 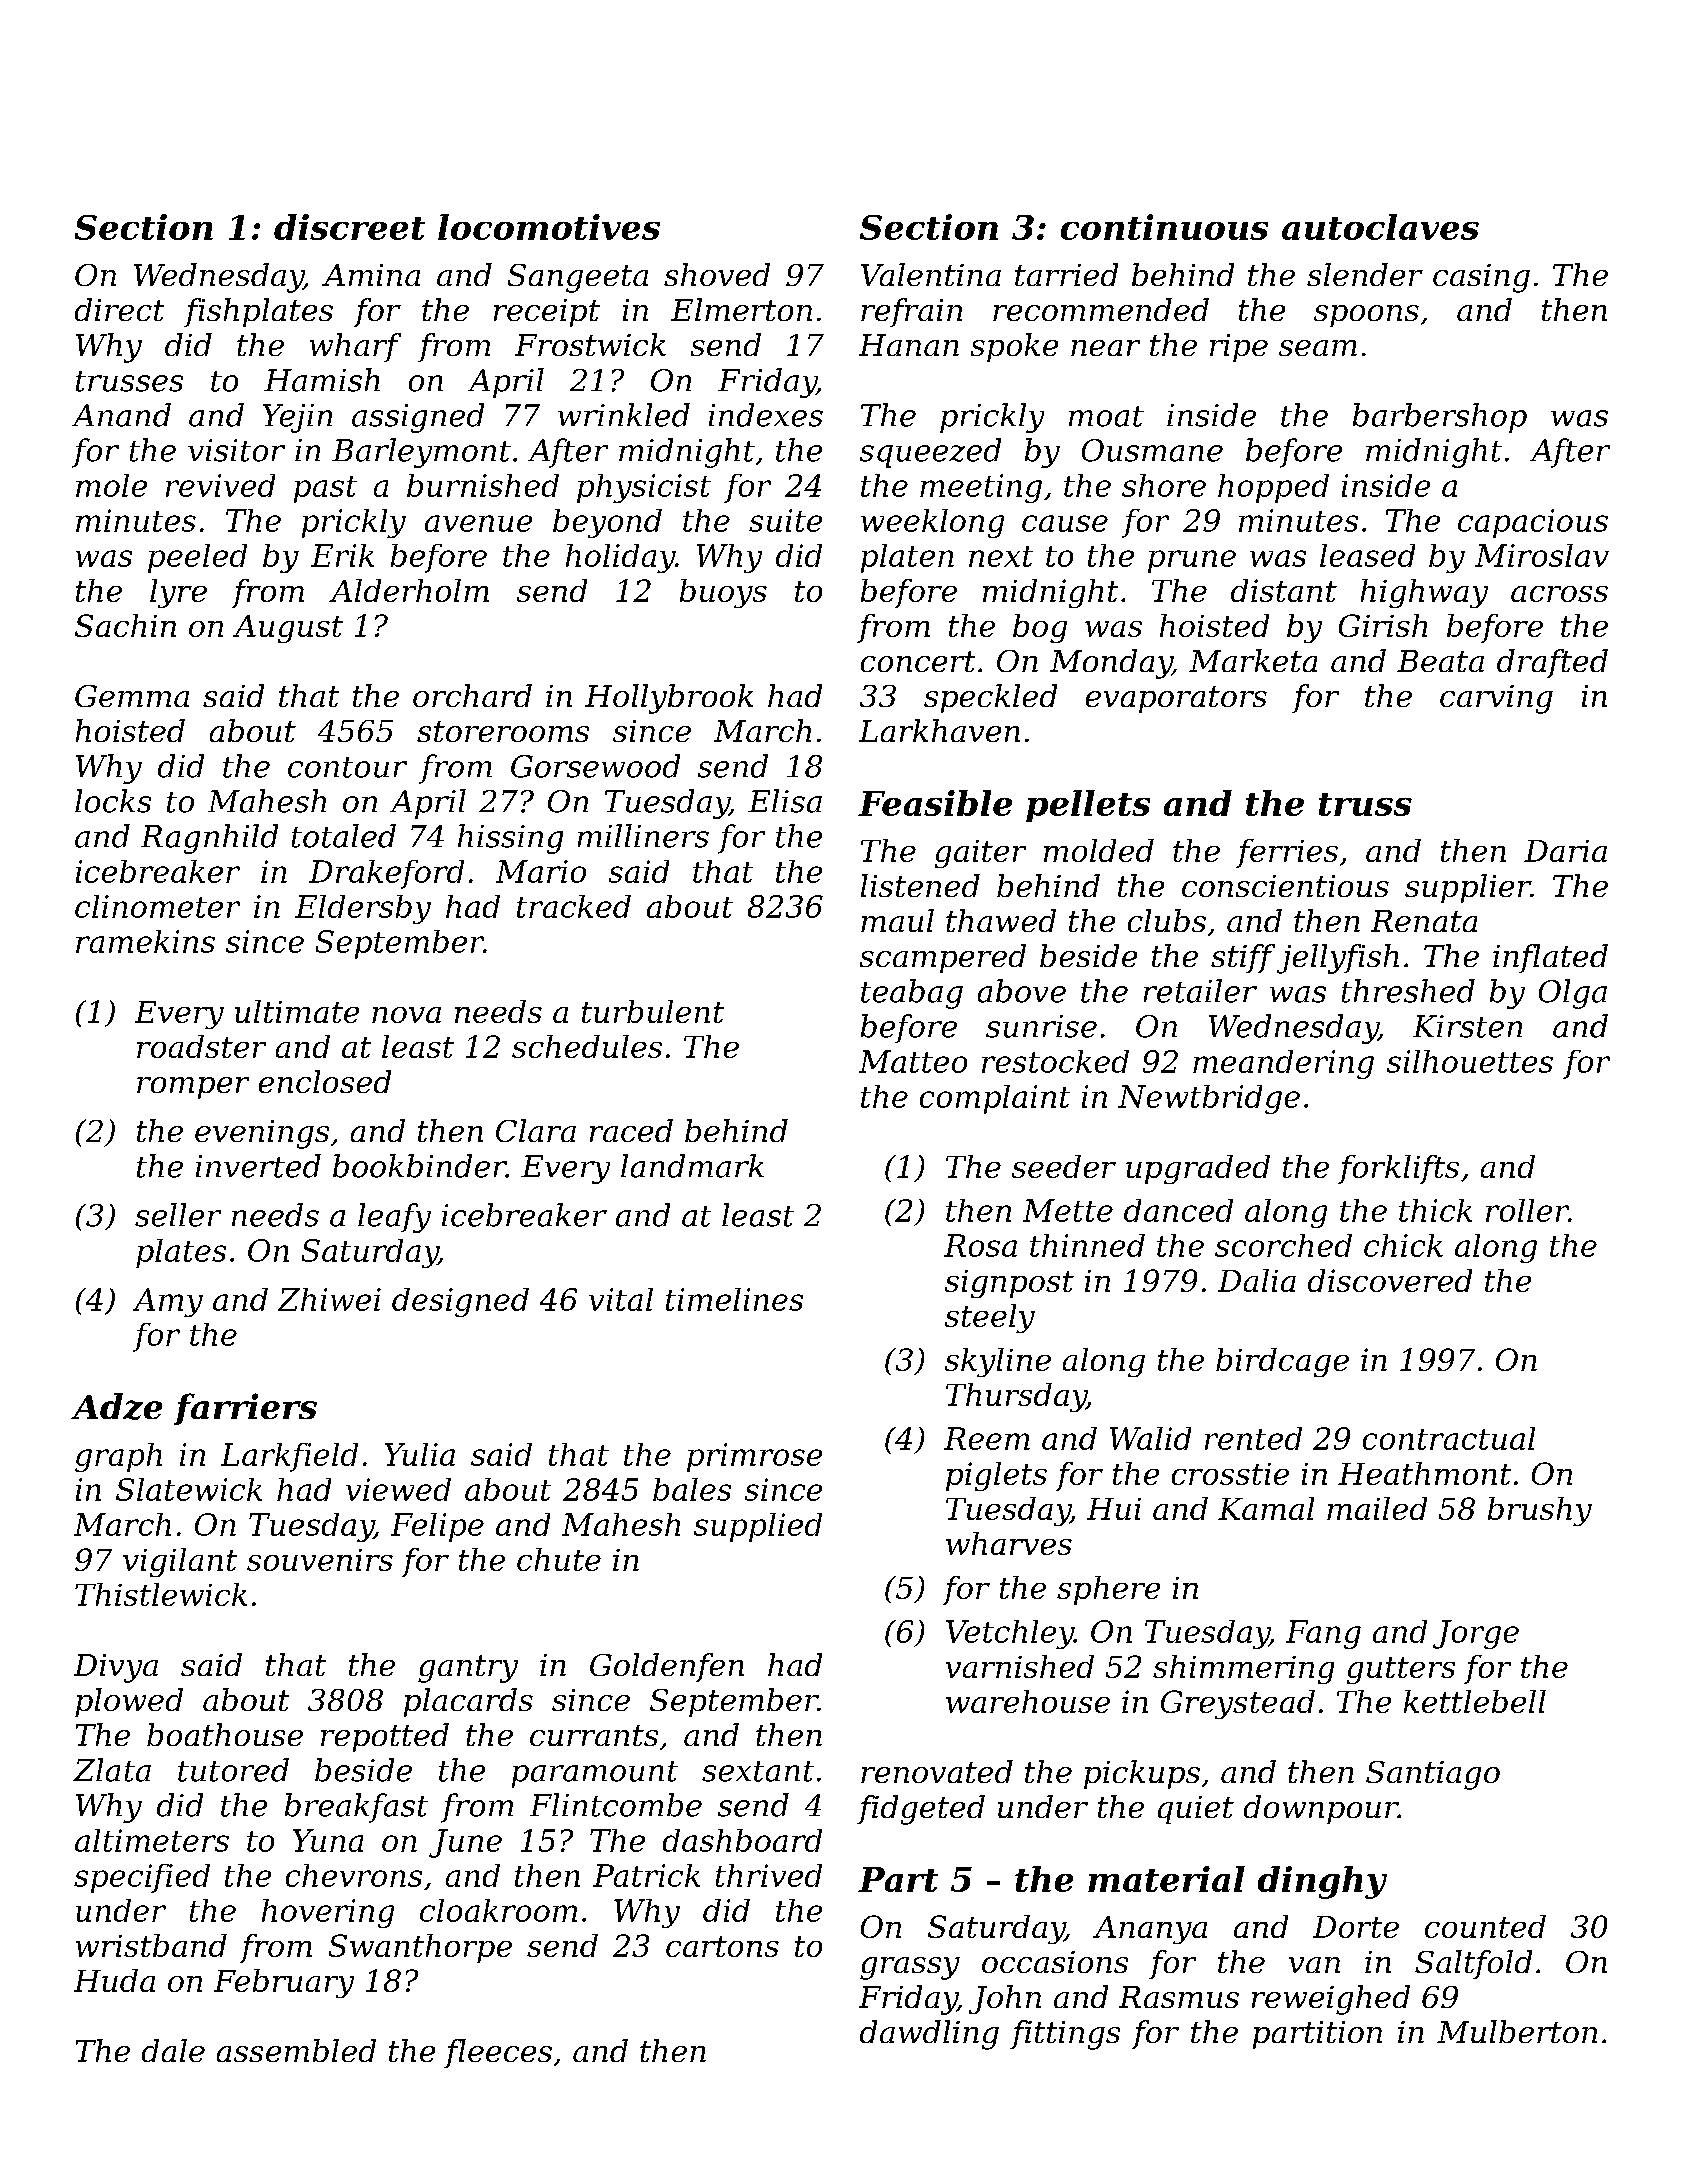 I want to click on sphere, so click(x=1108, y=1590).
